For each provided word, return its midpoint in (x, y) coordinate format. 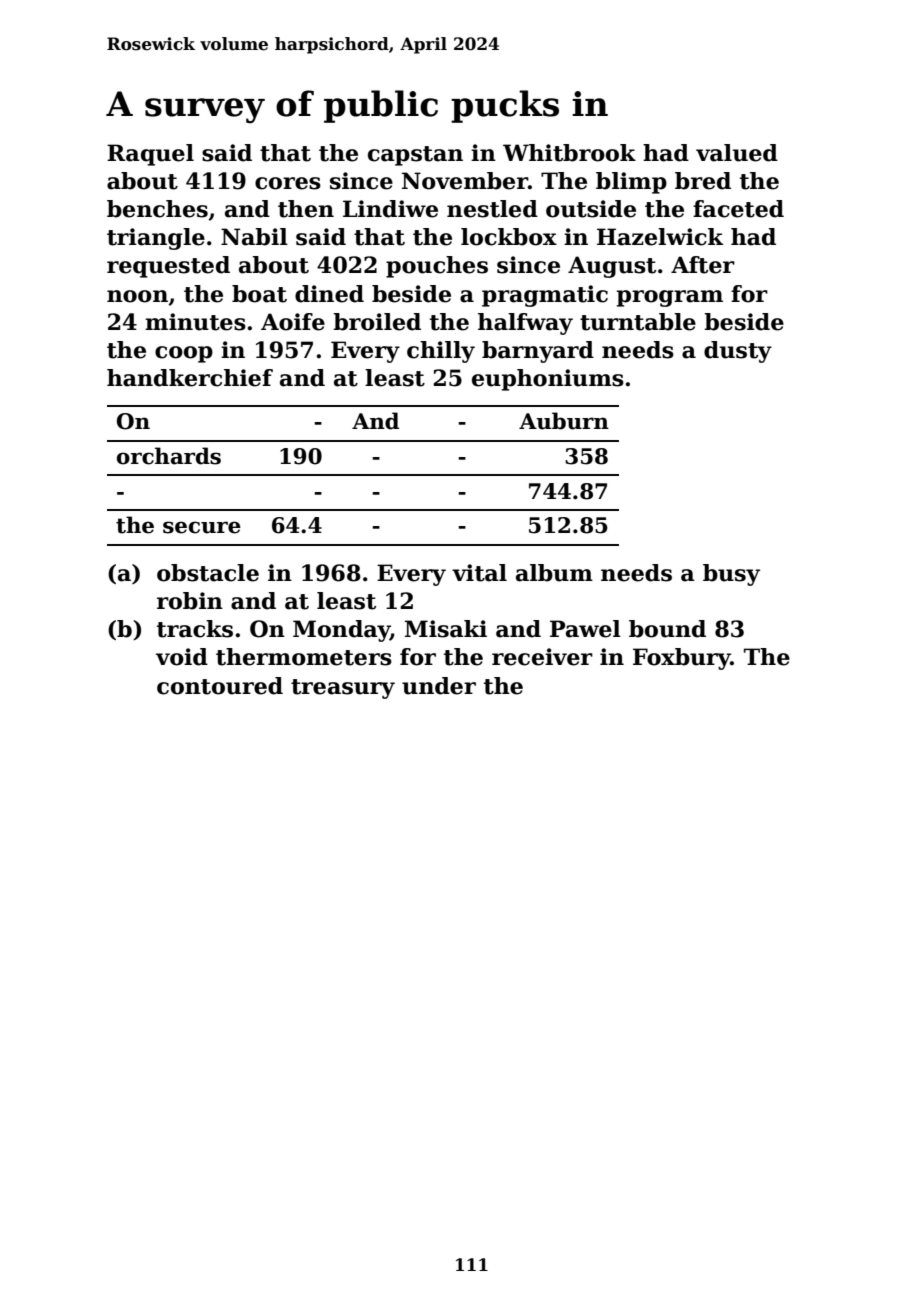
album (554, 573)
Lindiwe (390, 209)
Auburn (564, 421)
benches (157, 209)
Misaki (446, 629)
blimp (631, 183)
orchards (169, 456)
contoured (220, 686)
